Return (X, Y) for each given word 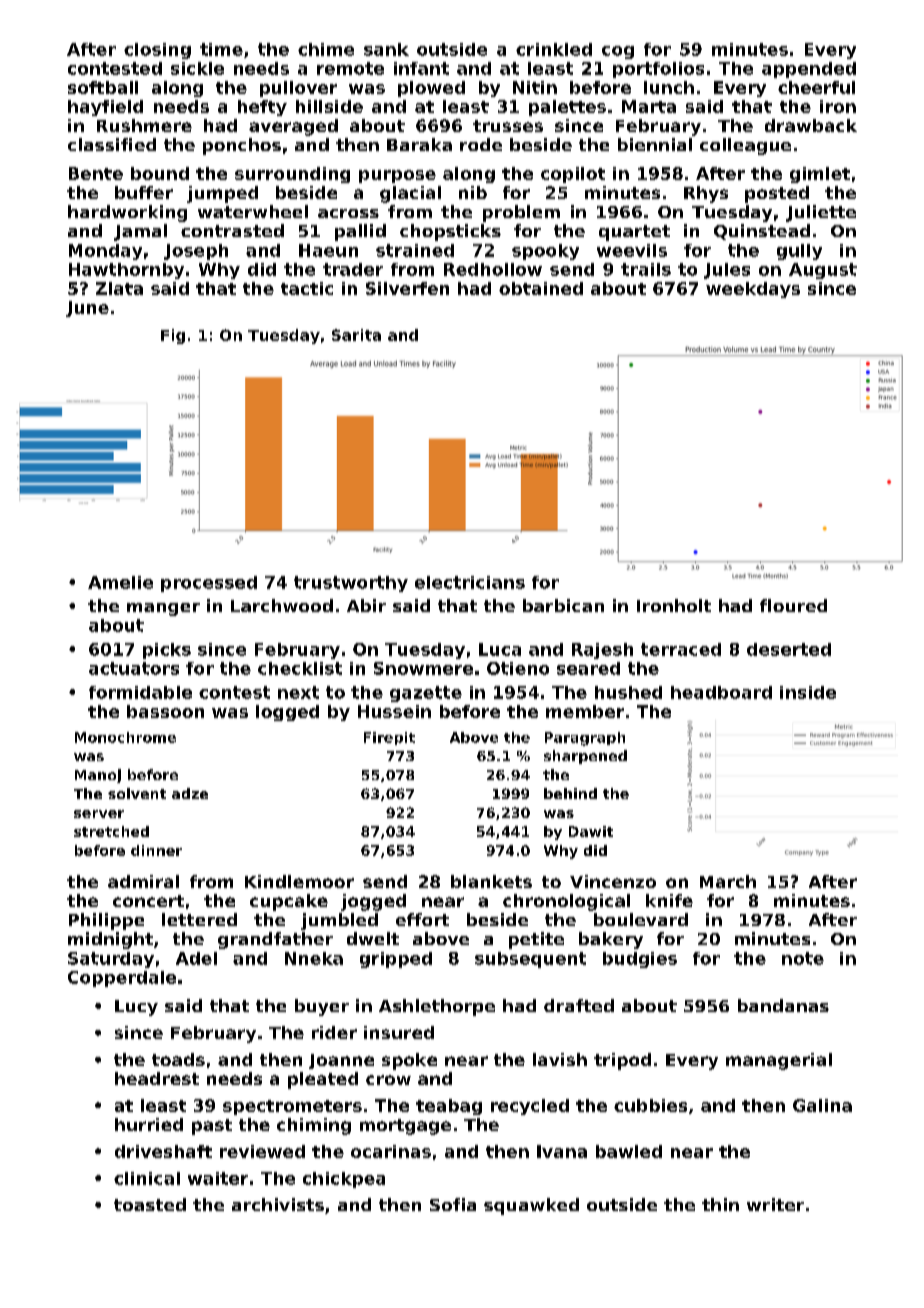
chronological (566, 902)
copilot (573, 175)
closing (157, 51)
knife (669, 900)
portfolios (658, 70)
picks (167, 651)
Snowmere (423, 668)
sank (386, 49)
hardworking (127, 213)
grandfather (275, 940)
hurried (149, 1124)
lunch (669, 87)
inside (808, 692)
